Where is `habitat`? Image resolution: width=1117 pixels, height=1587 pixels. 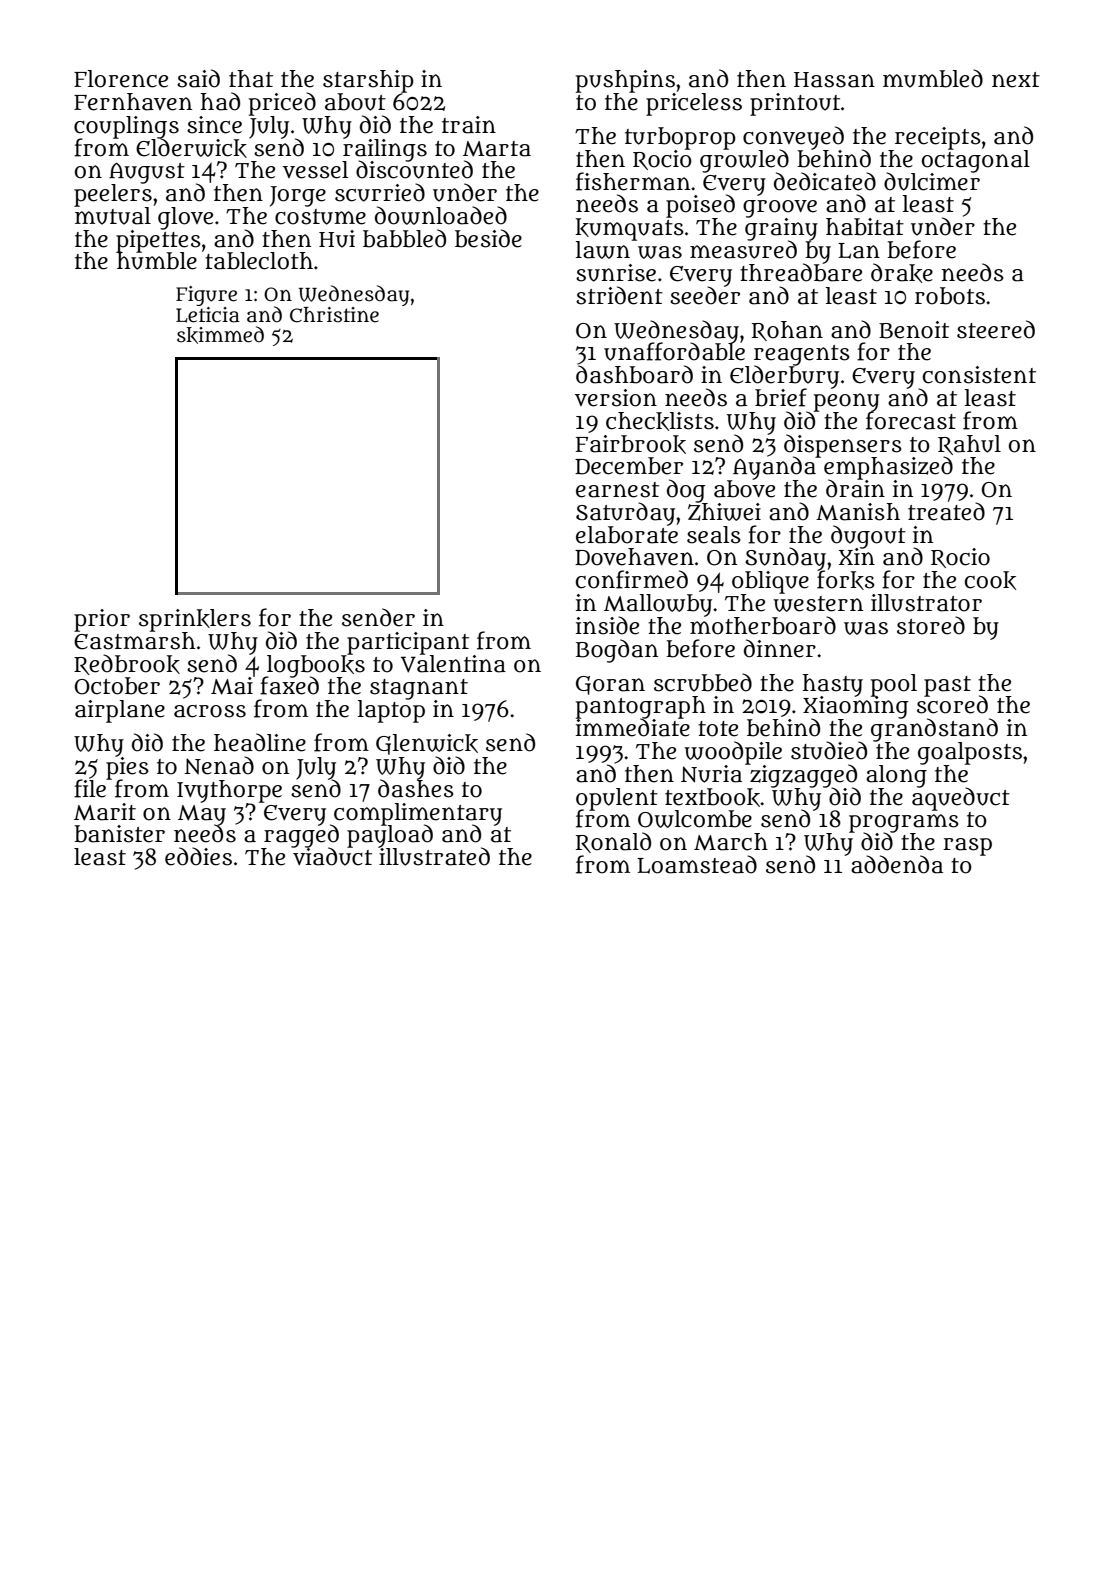 habitat is located at coordinates (865, 227).
